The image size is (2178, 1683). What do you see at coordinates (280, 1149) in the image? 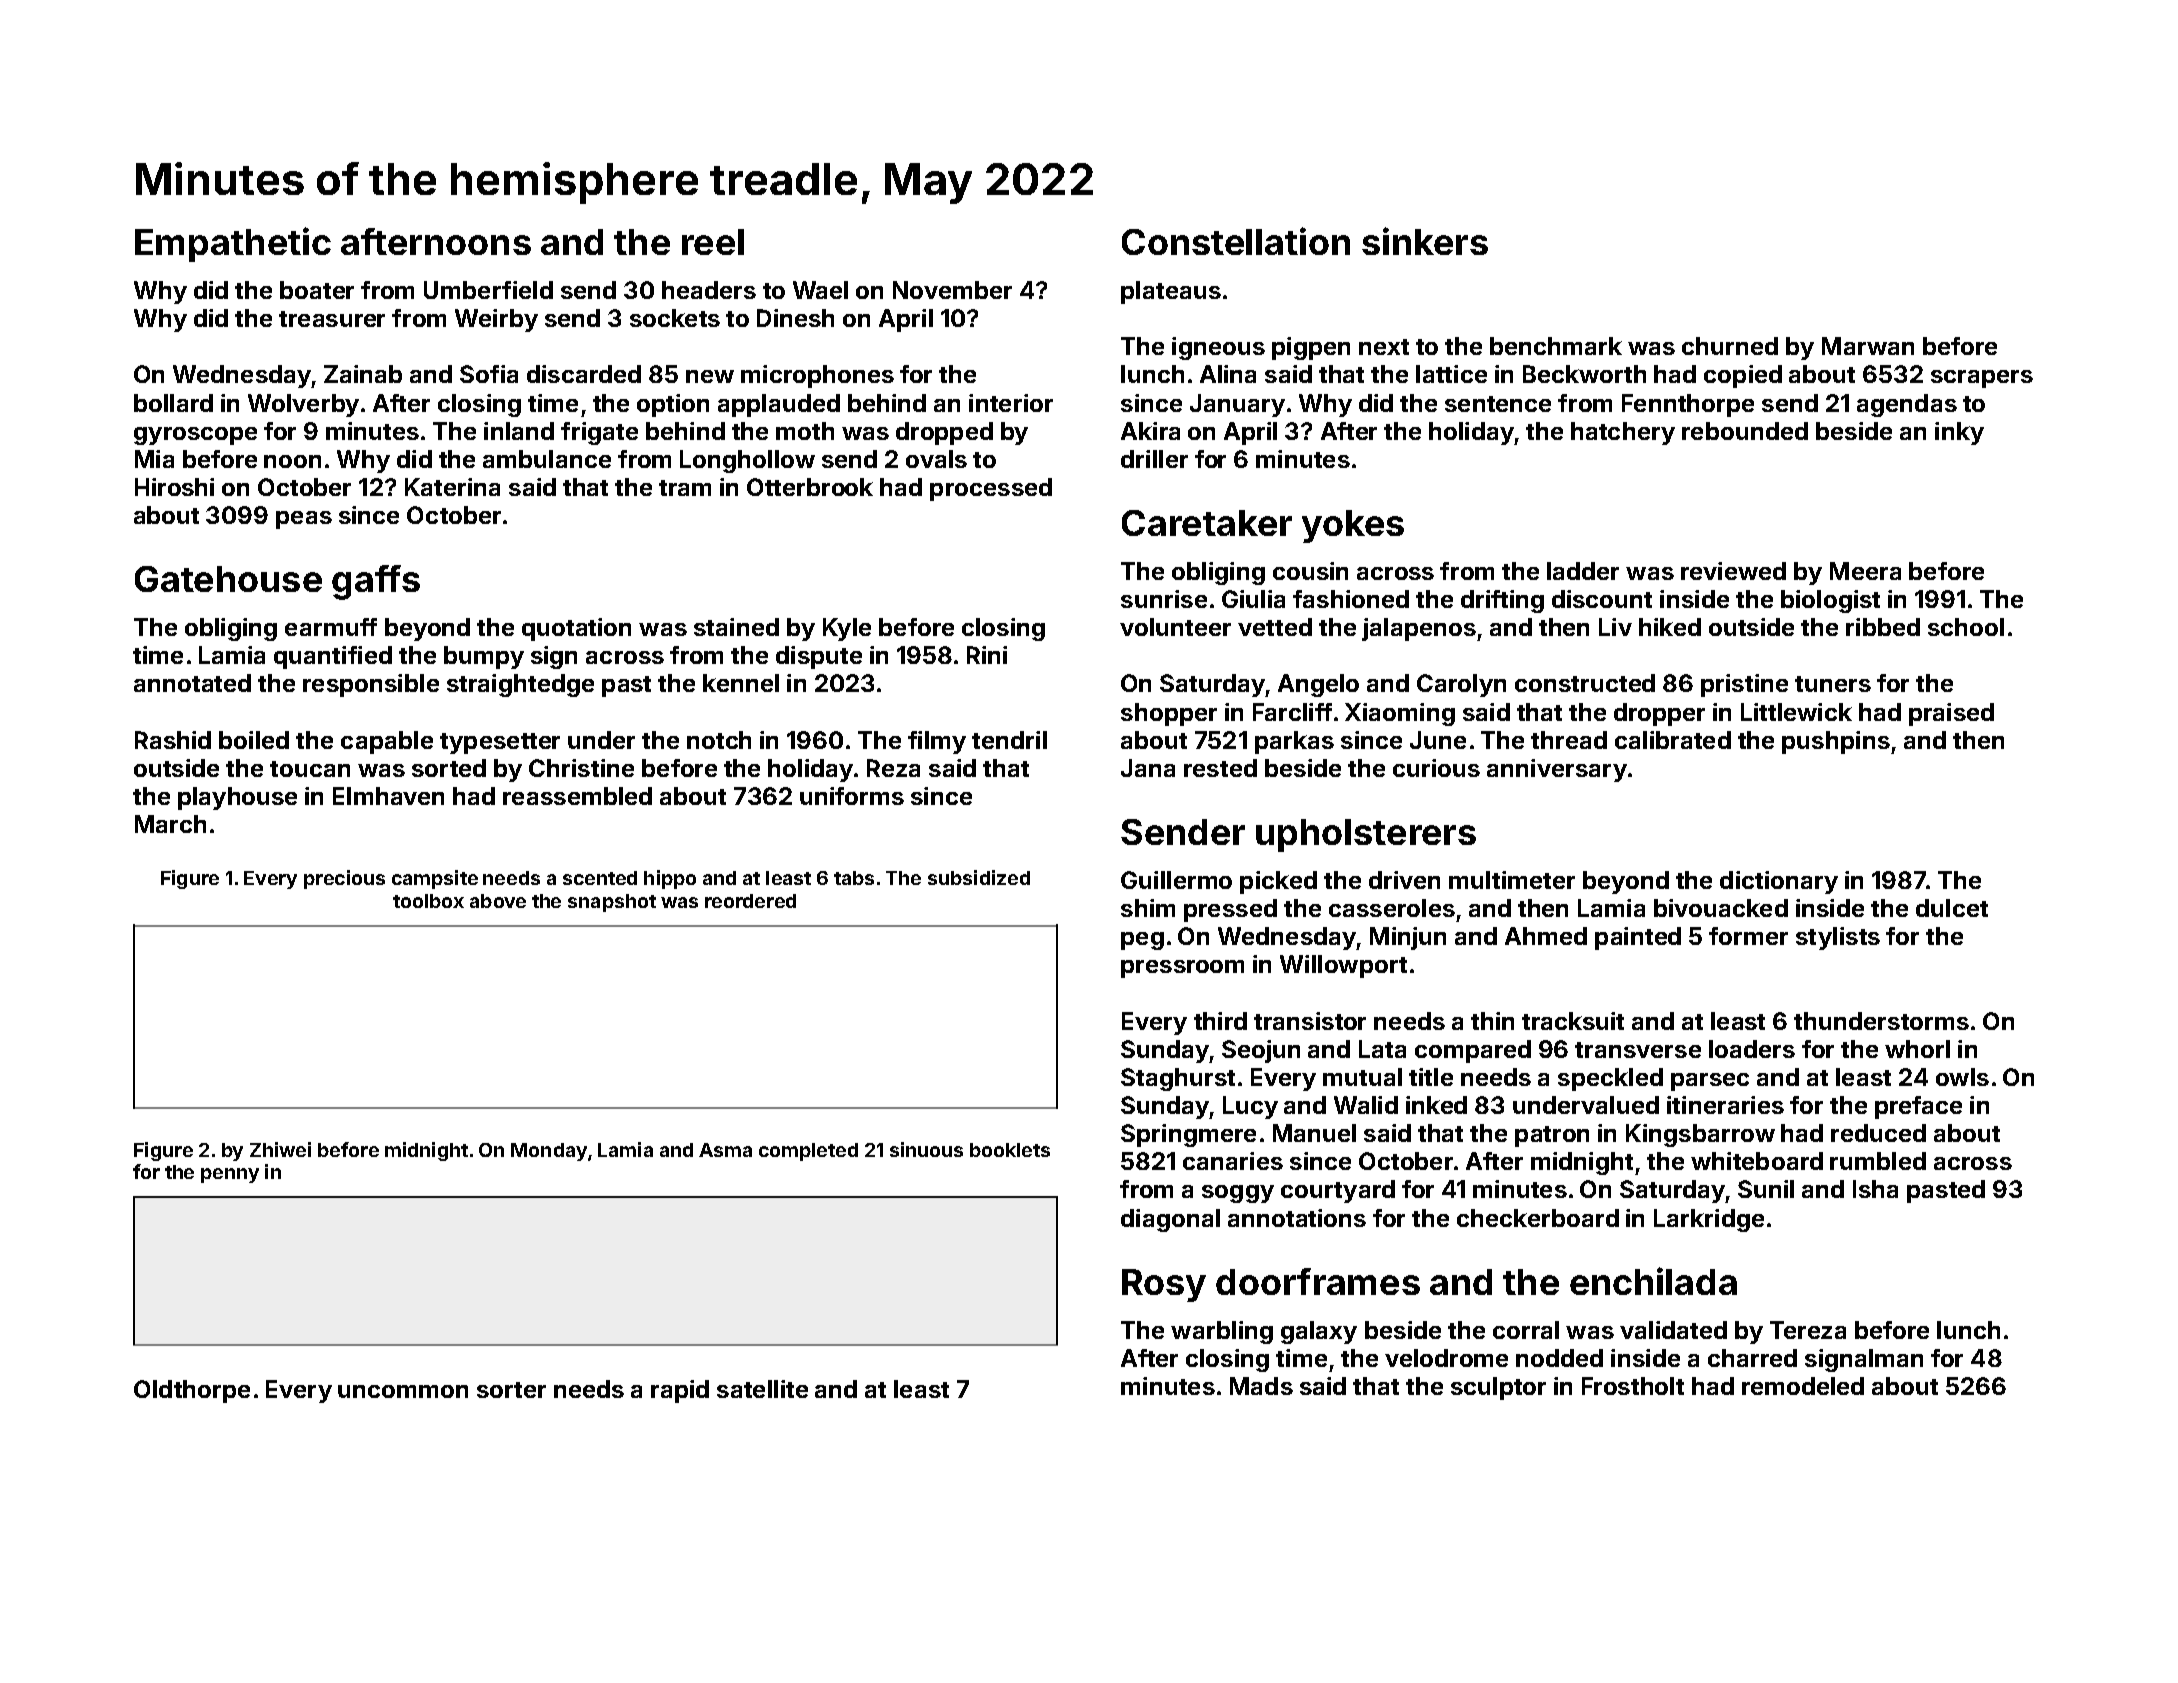
I see `Zhiwei` at bounding box center [280, 1149].
